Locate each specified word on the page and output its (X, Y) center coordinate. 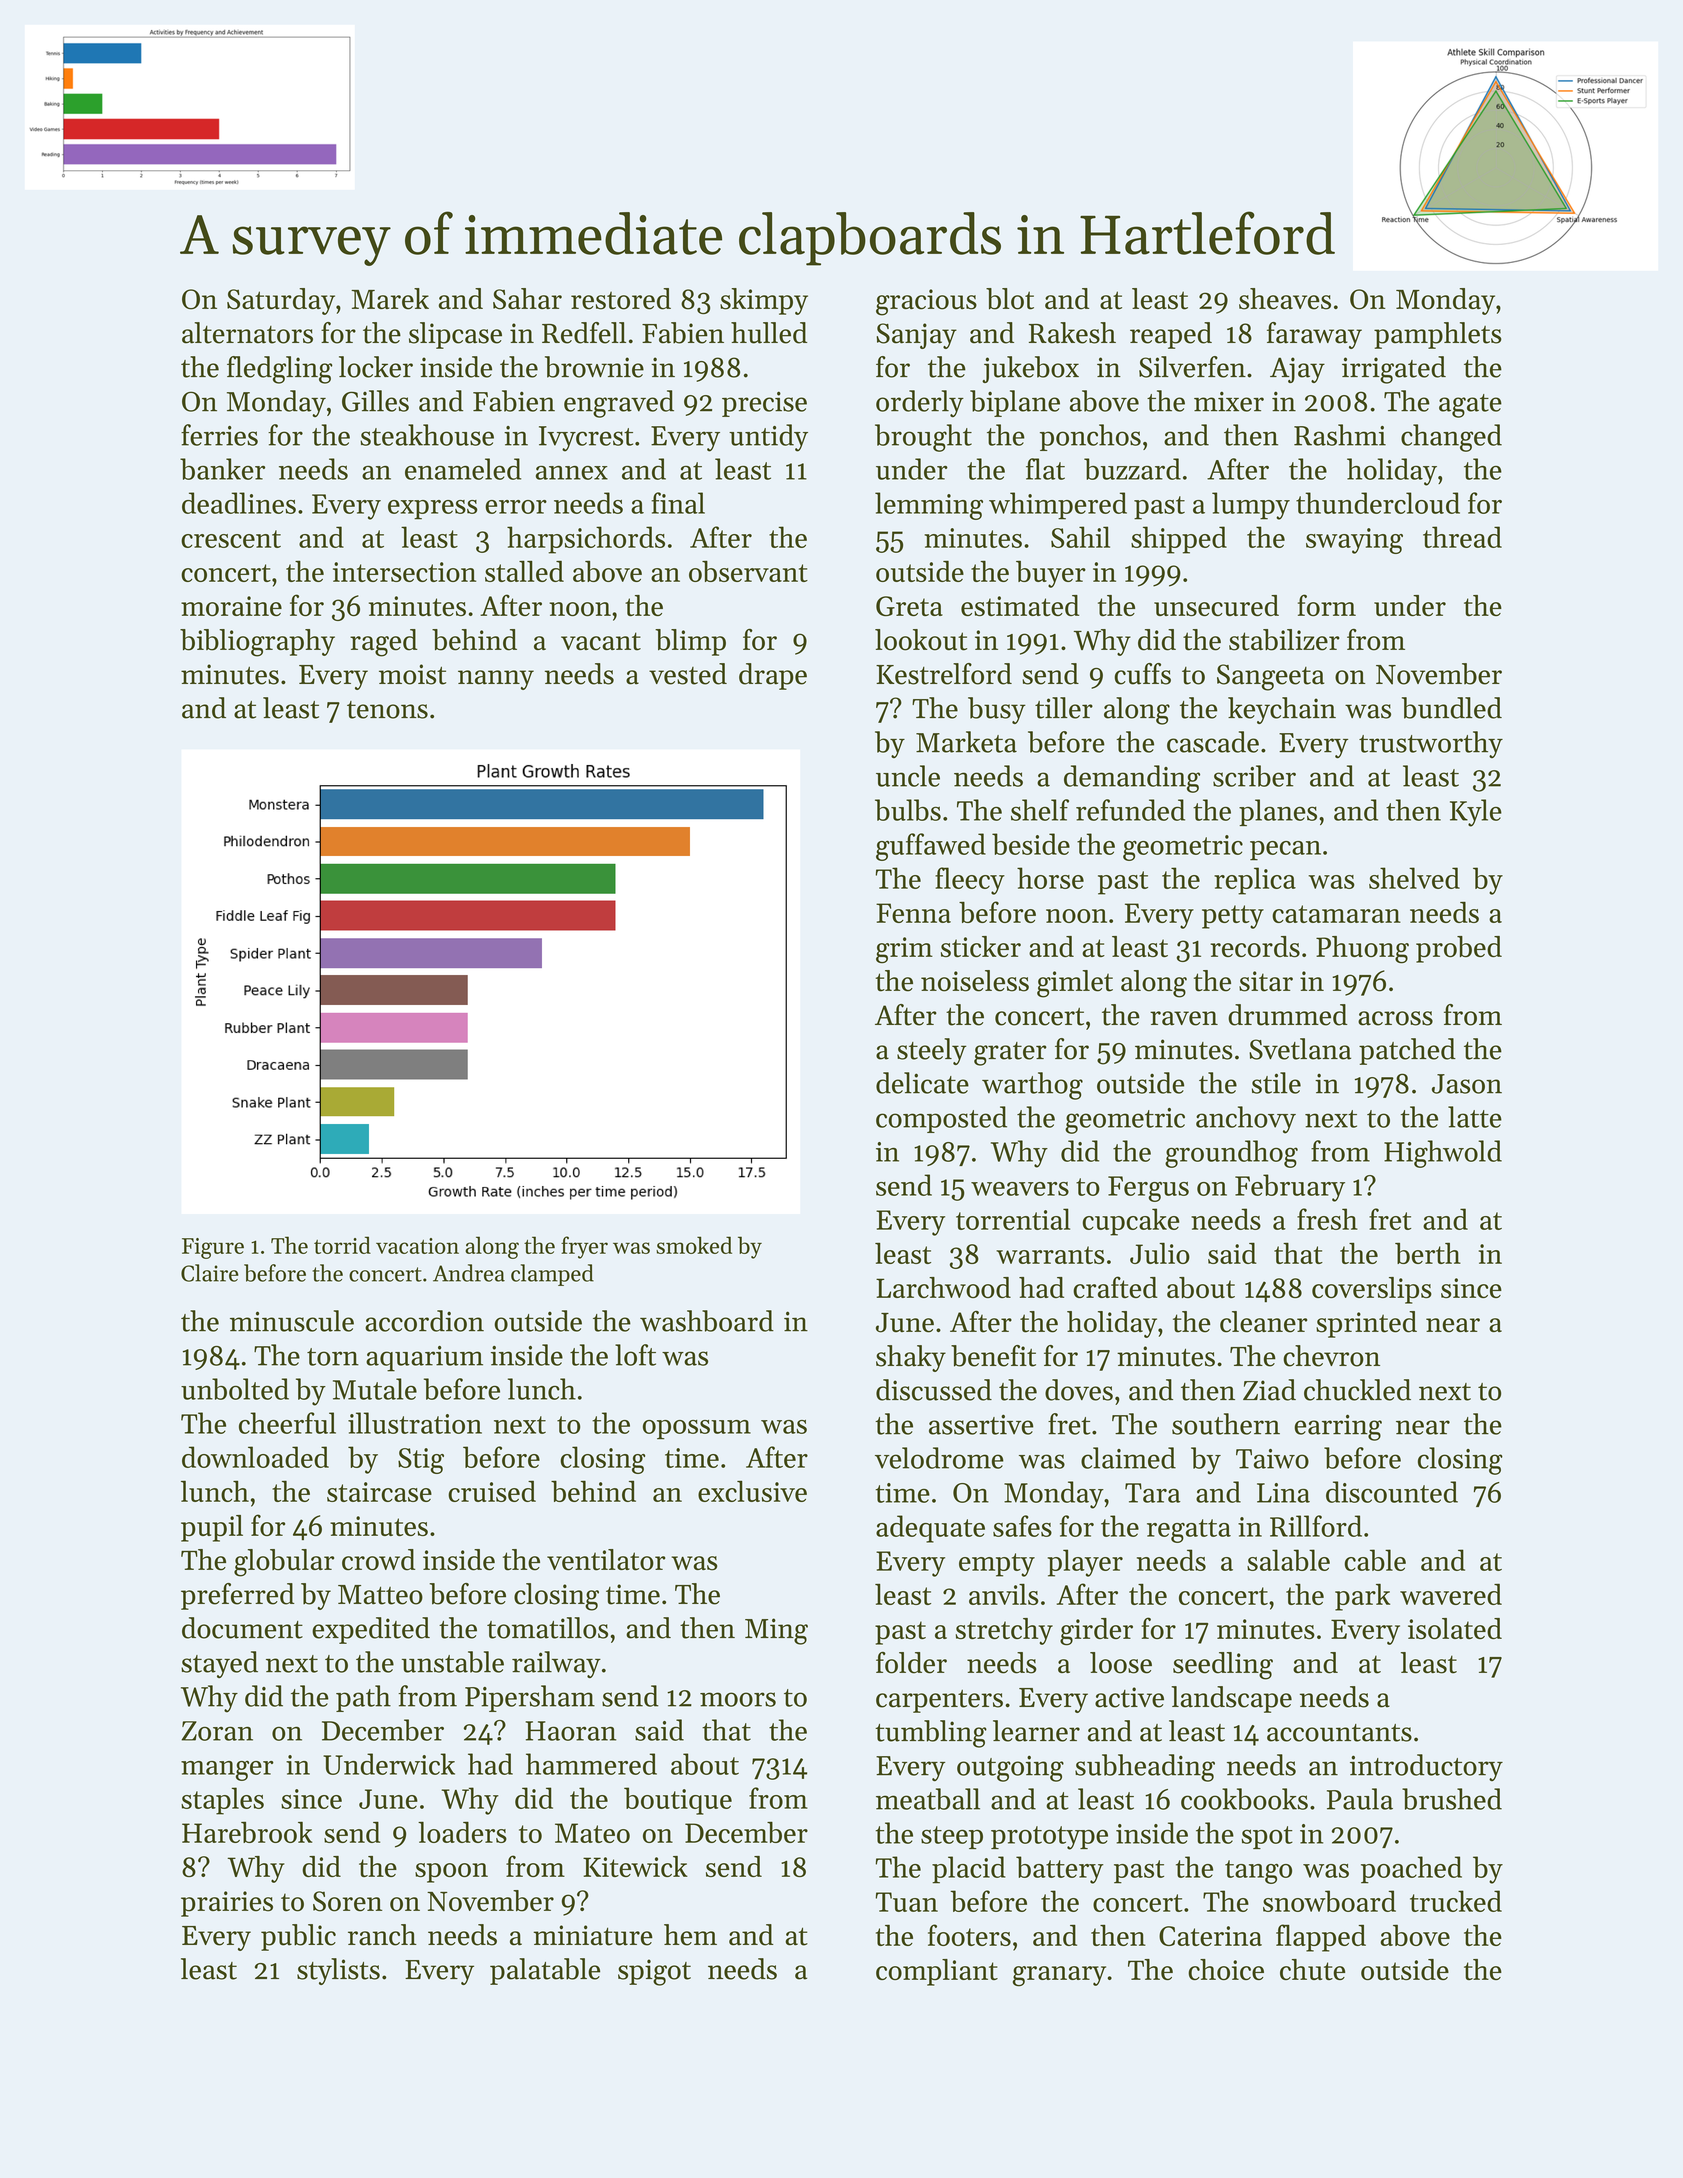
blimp (690, 642)
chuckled (1357, 1390)
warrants (1050, 1255)
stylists (338, 1971)
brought (923, 438)
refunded (1130, 810)
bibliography (257, 643)
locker (376, 367)
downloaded (255, 1457)
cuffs (1143, 674)
